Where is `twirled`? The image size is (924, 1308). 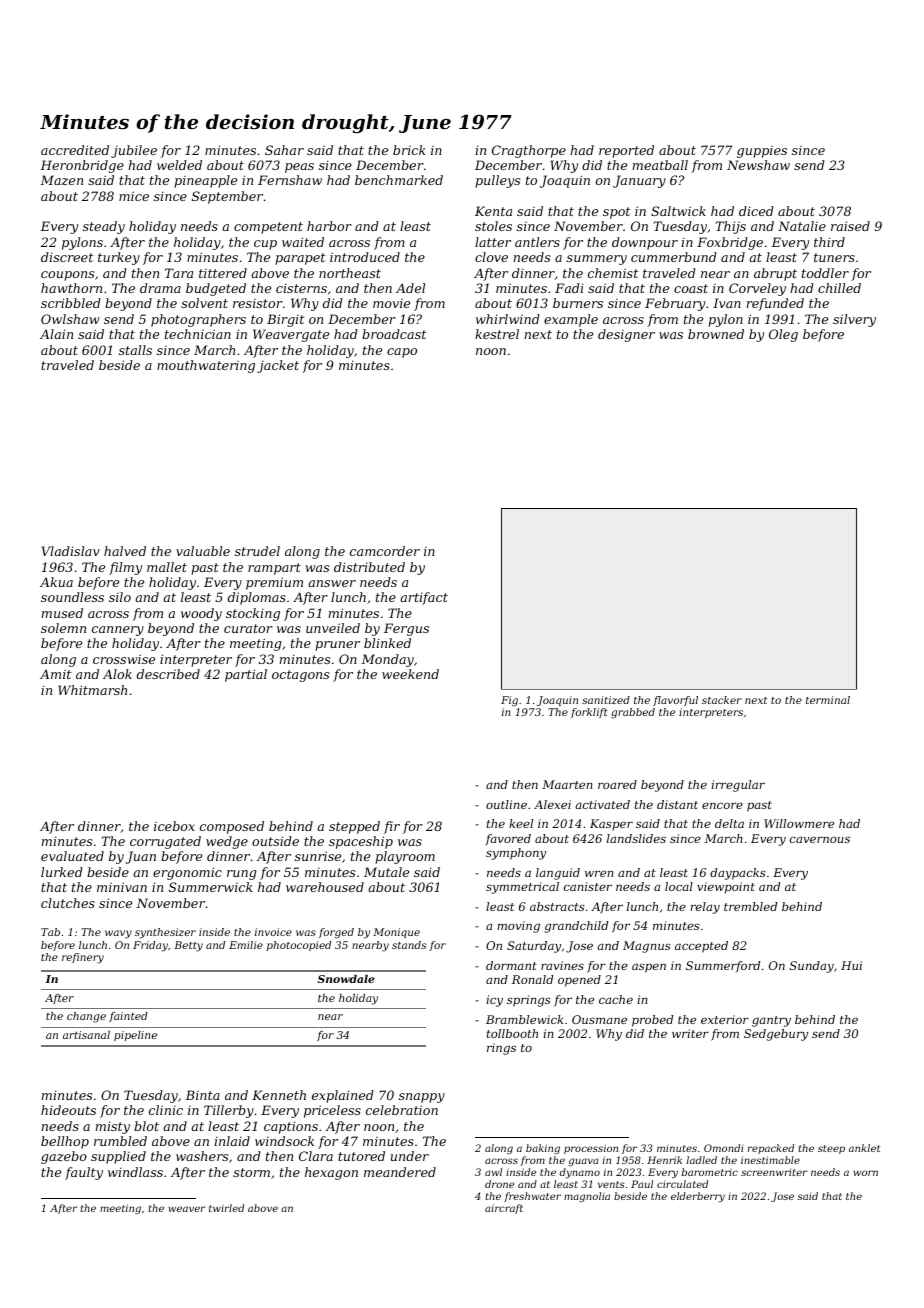 twirled is located at coordinates (226, 1208).
